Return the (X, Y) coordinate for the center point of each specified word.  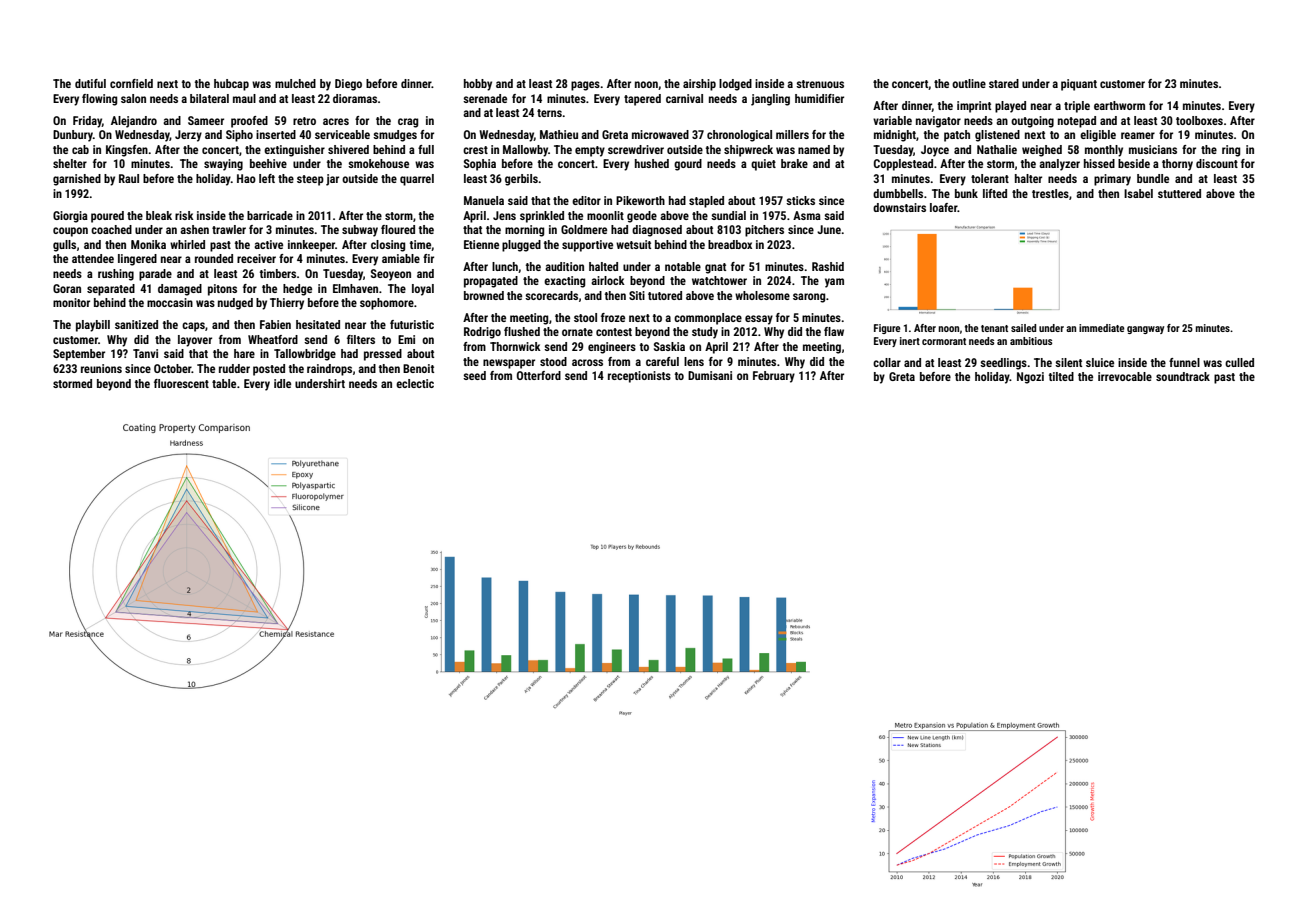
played (1010, 107)
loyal (423, 290)
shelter (70, 163)
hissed (1099, 163)
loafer (943, 207)
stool (585, 317)
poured (107, 217)
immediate (1101, 328)
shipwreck (748, 151)
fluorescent (181, 383)
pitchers (764, 231)
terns (549, 113)
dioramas (355, 98)
